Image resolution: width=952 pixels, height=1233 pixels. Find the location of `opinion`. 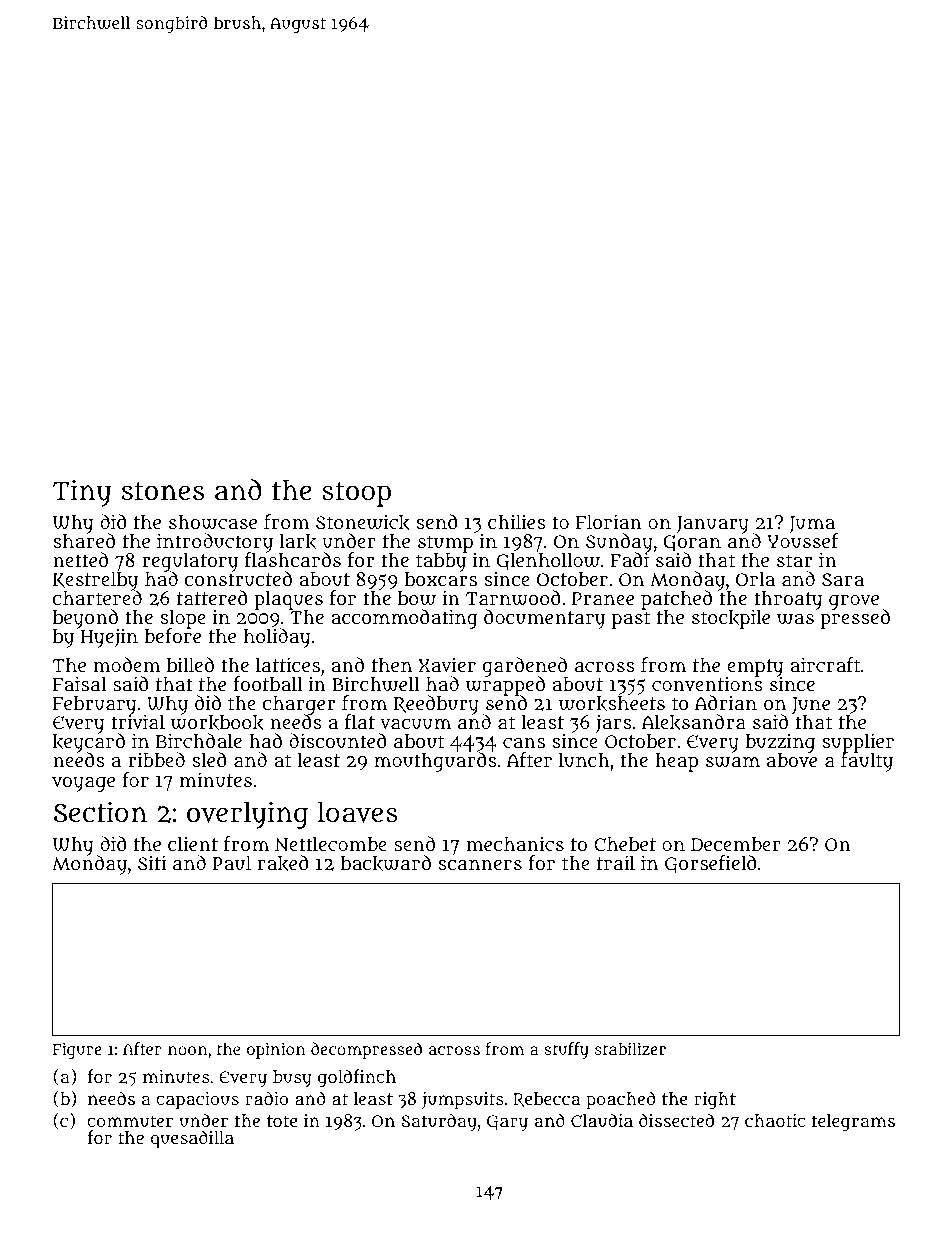

opinion is located at coordinates (276, 1050).
